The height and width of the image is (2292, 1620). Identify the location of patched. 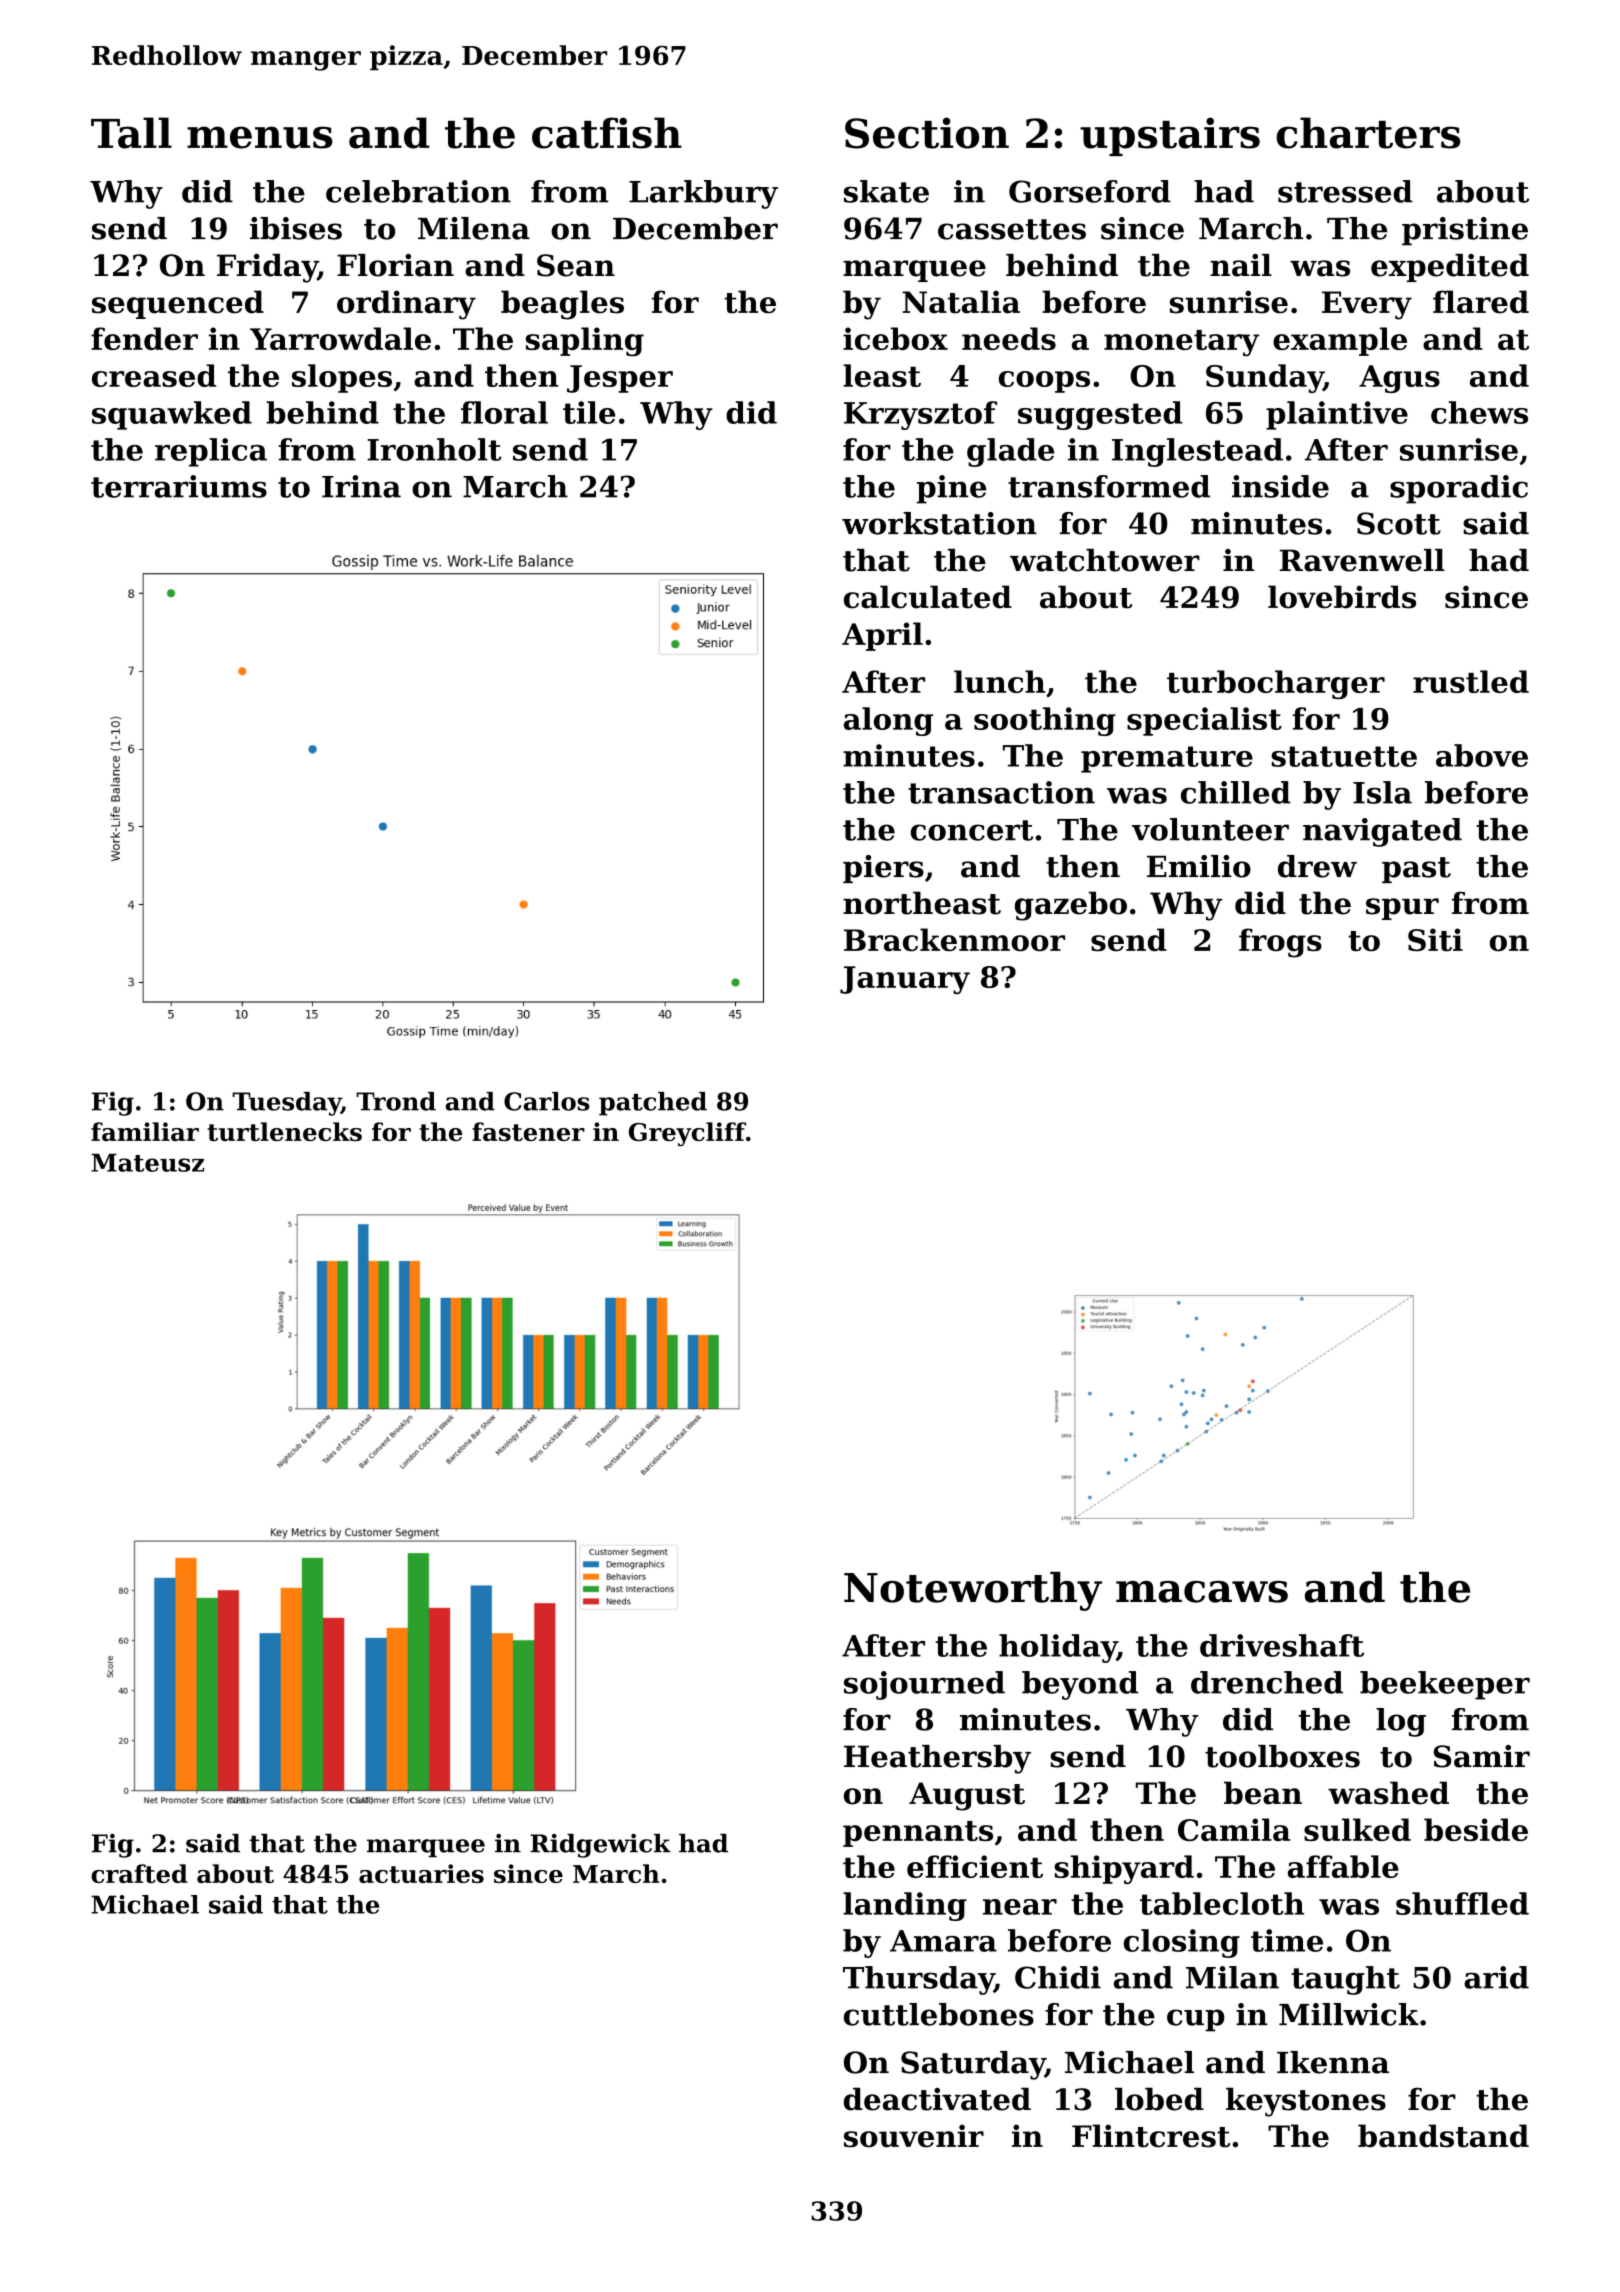
(653, 1104).
